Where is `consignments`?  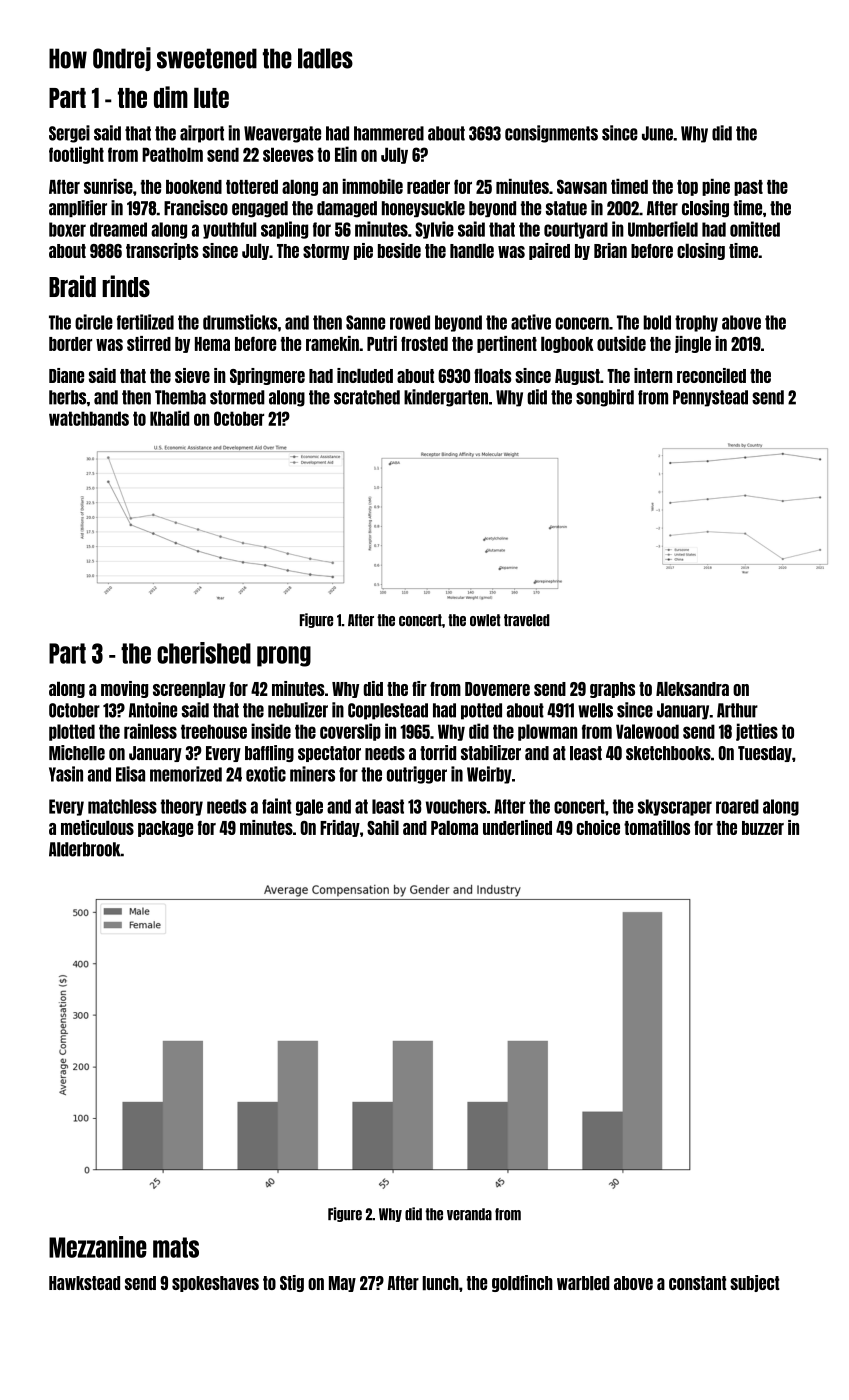 consignments is located at coordinates (551, 134).
